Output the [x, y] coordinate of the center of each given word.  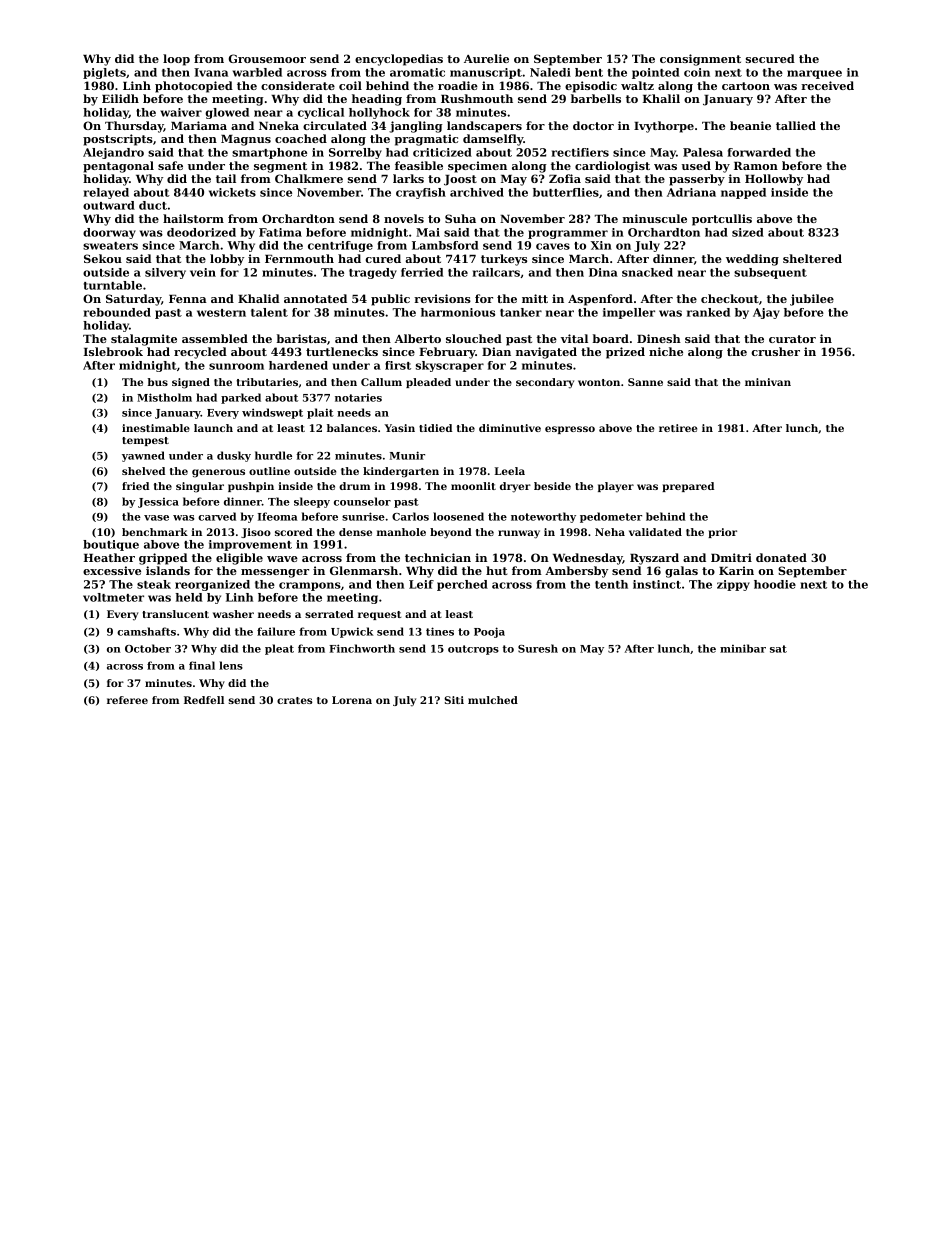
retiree [678, 428]
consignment [700, 60]
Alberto [418, 338]
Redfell [204, 700]
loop [176, 60]
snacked [647, 272]
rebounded [117, 312]
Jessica [158, 503]
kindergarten [401, 472]
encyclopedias [399, 60]
